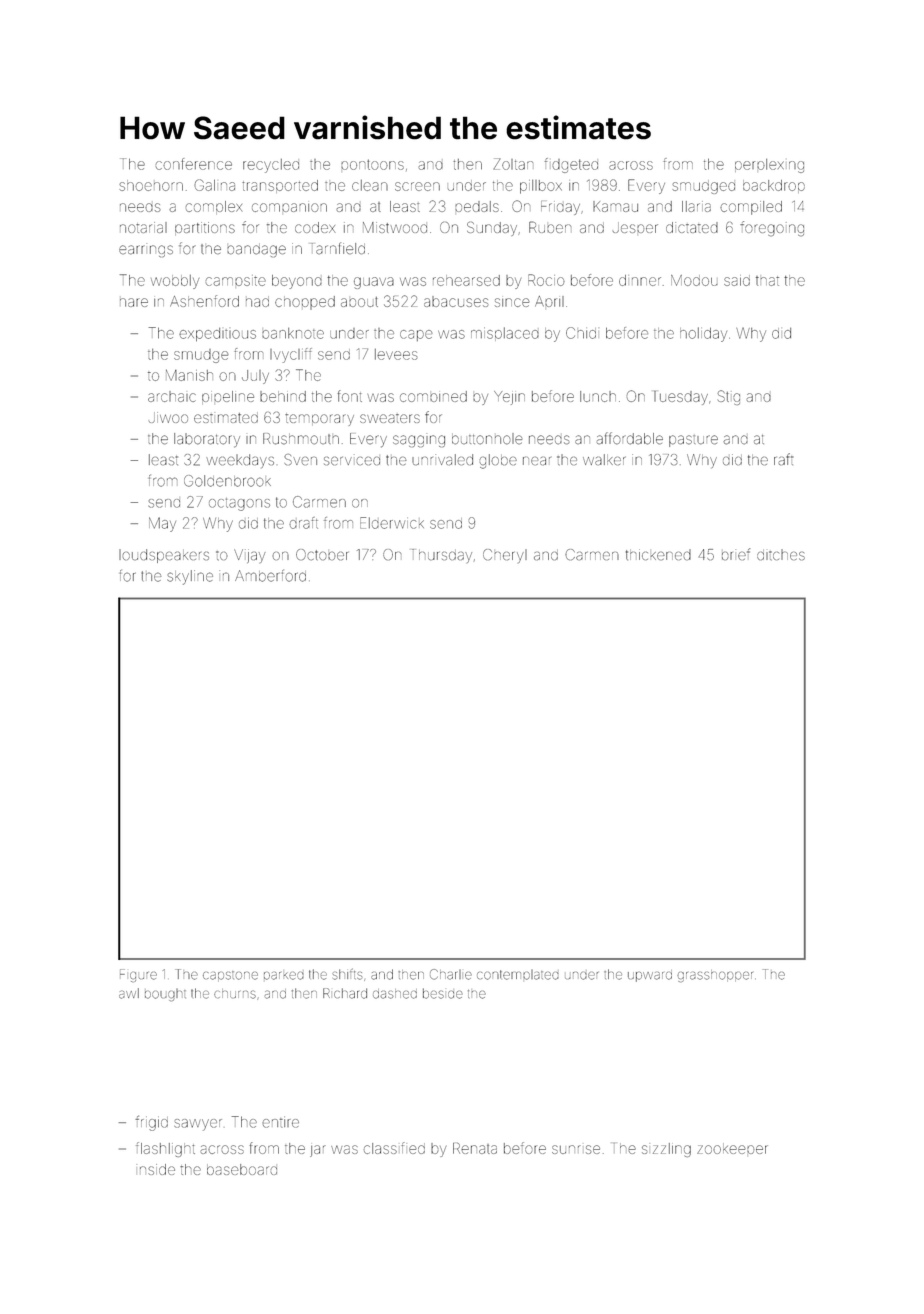 The height and width of the image is (1314, 924). What do you see at coordinates (475, 1148) in the image?
I see `Renata` at bounding box center [475, 1148].
